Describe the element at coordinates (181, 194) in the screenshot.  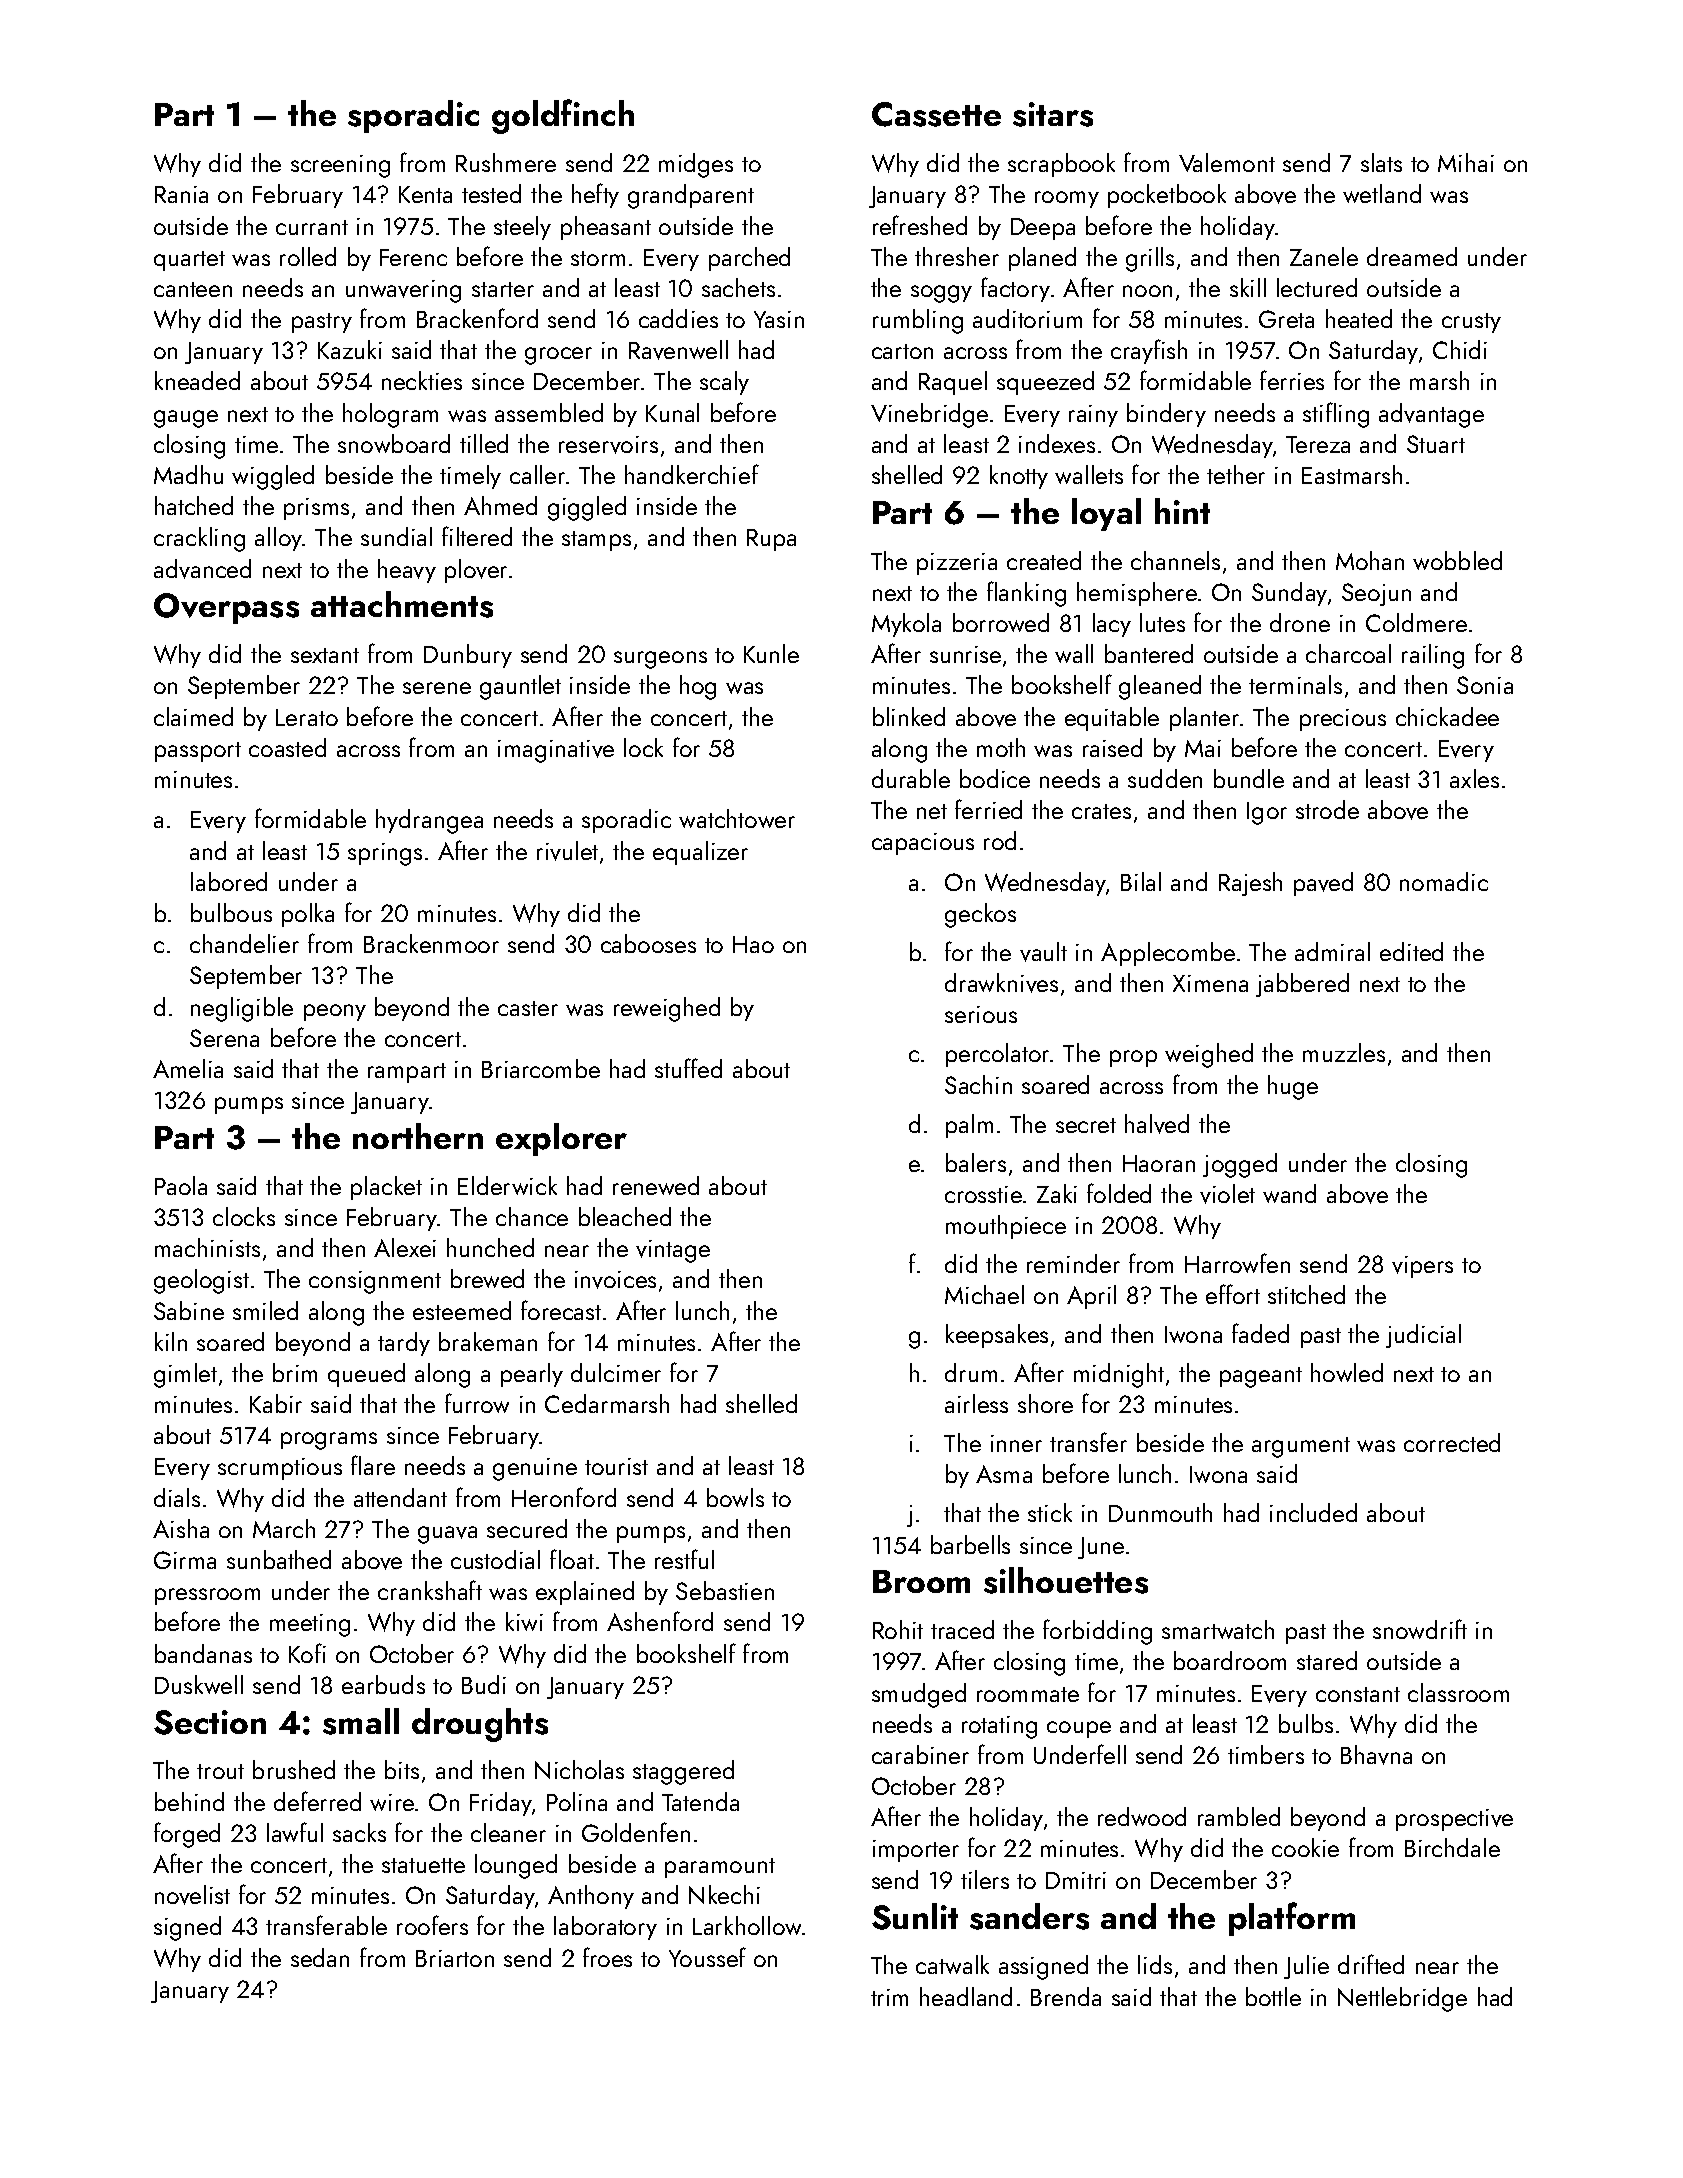
I see `Rania` at that location.
